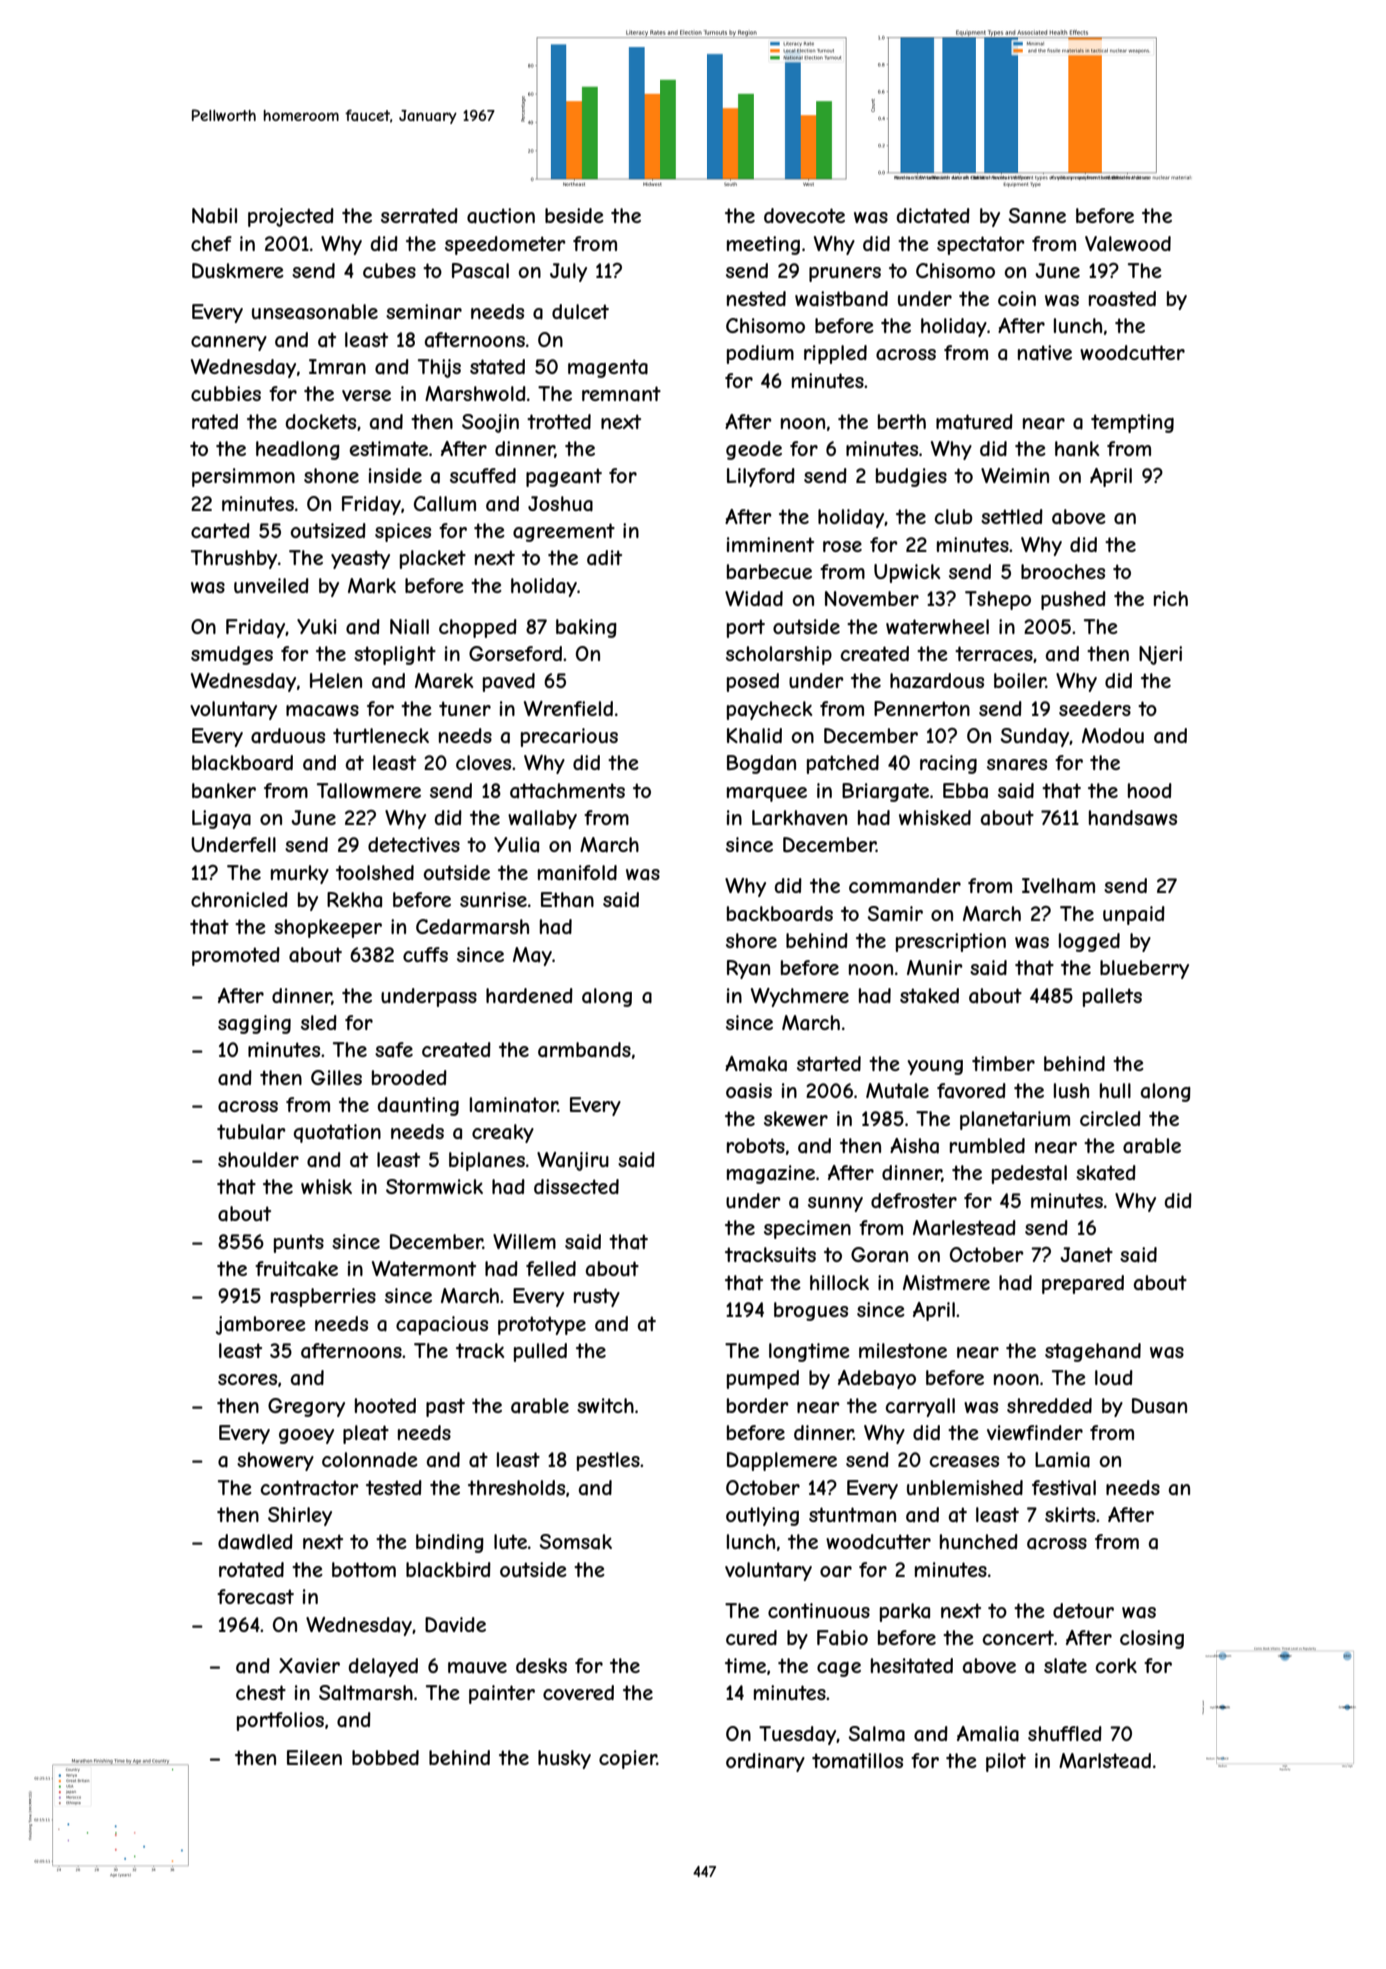  What do you see at coordinates (1058, 885) in the screenshot?
I see `Ivelham` at bounding box center [1058, 885].
